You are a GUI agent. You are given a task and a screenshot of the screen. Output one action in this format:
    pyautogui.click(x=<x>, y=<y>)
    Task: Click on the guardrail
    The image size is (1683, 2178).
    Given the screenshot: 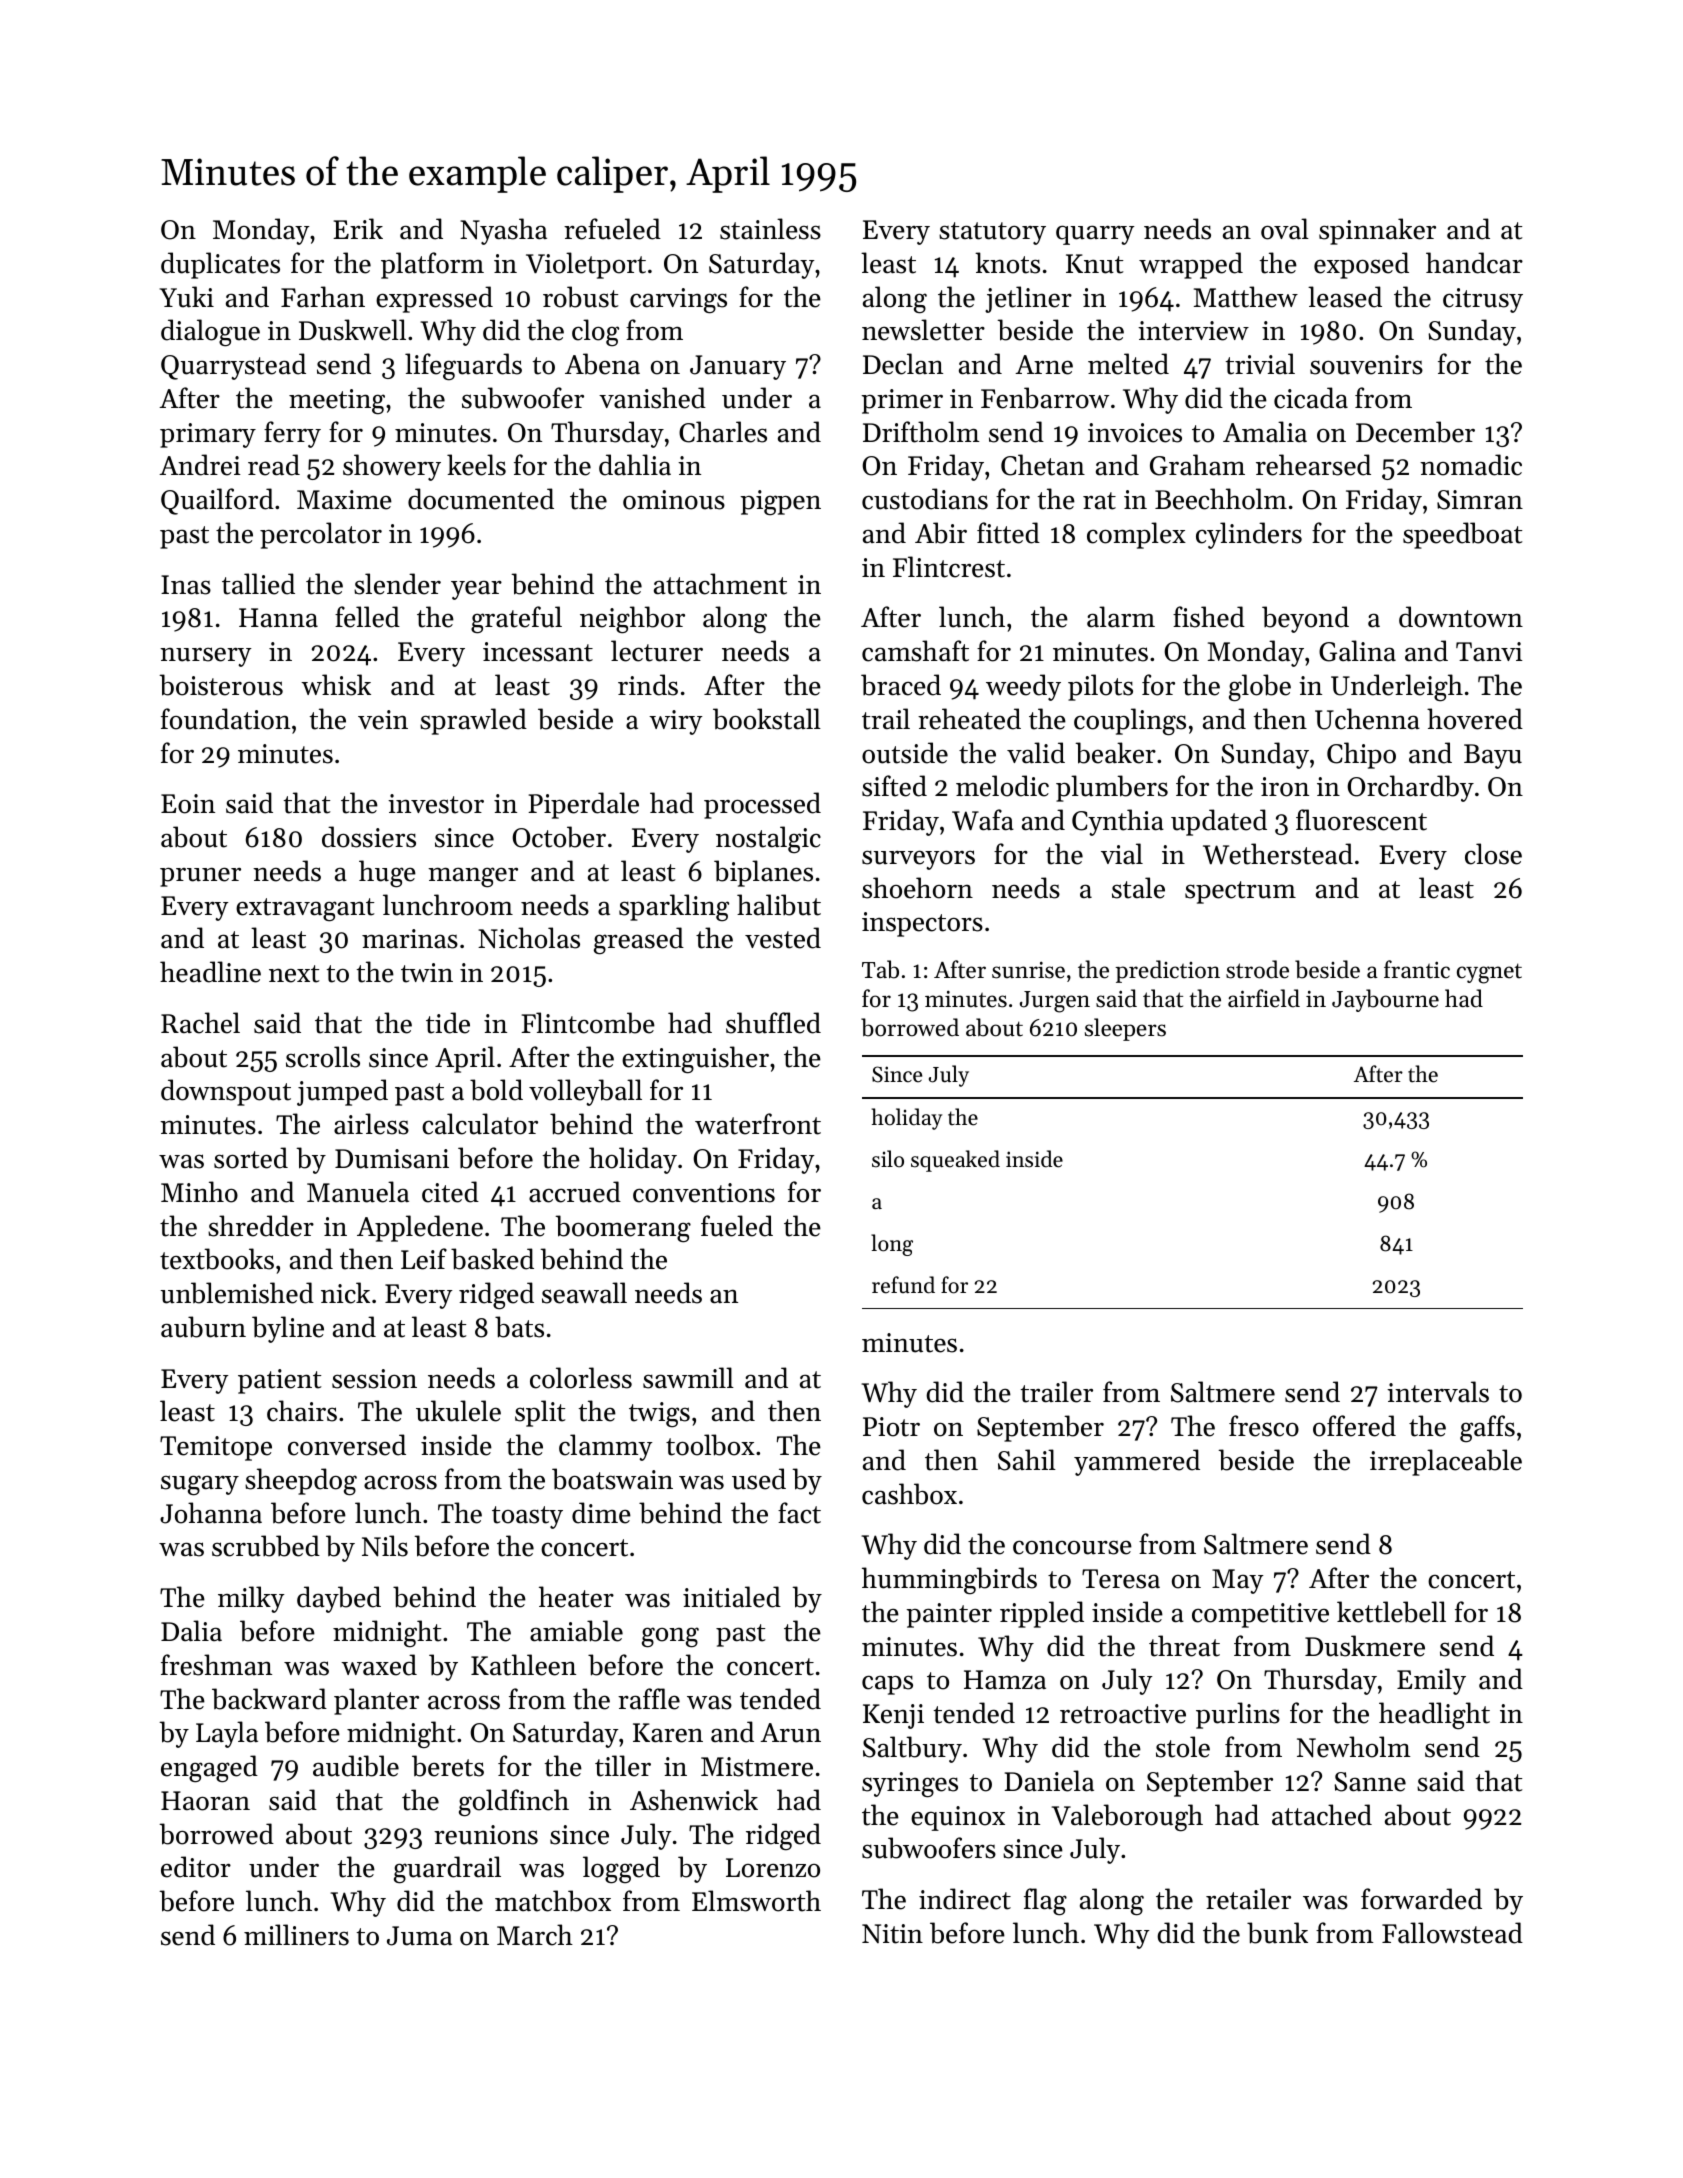 What is the action you would take?
    pyautogui.click(x=447, y=1870)
